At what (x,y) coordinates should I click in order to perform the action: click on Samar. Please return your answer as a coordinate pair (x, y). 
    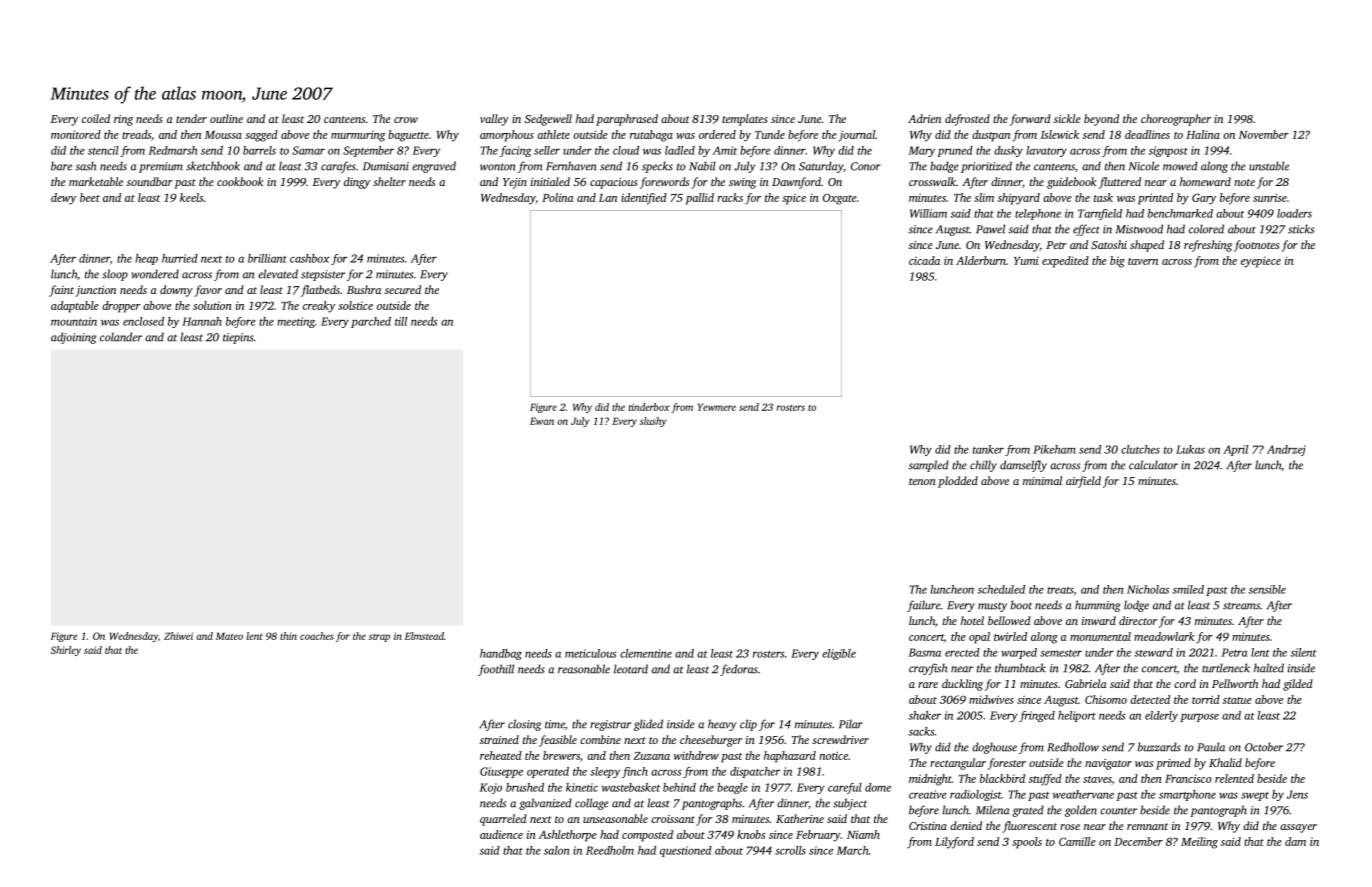
    Looking at the image, I should click on (308, 150).
